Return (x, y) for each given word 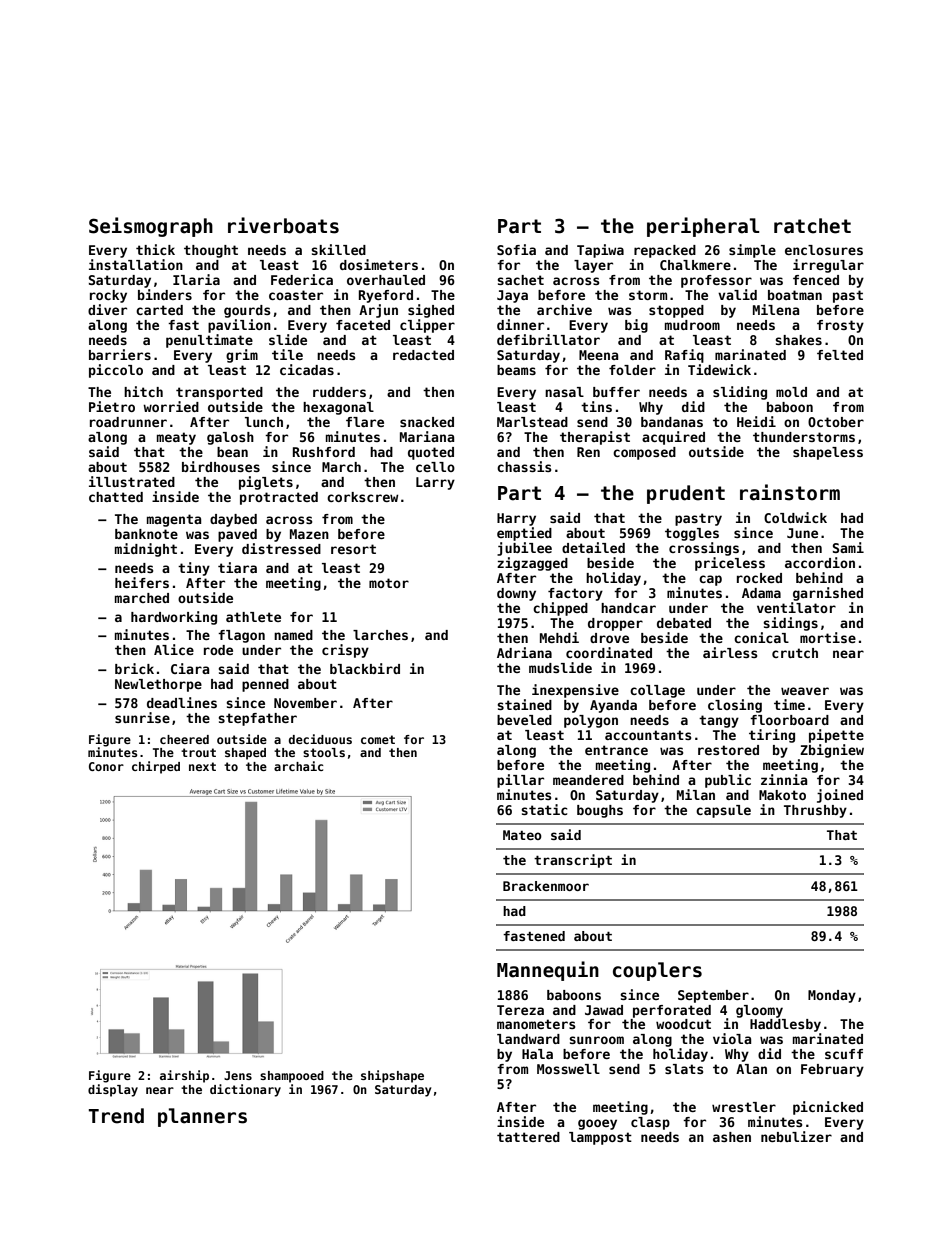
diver (107, 309)
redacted (423, 355)
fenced (816, 280)
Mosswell (568, 1069)
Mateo (522, 835)
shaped (245, 754)
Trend (116, 1116)
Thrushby (815, 811)
